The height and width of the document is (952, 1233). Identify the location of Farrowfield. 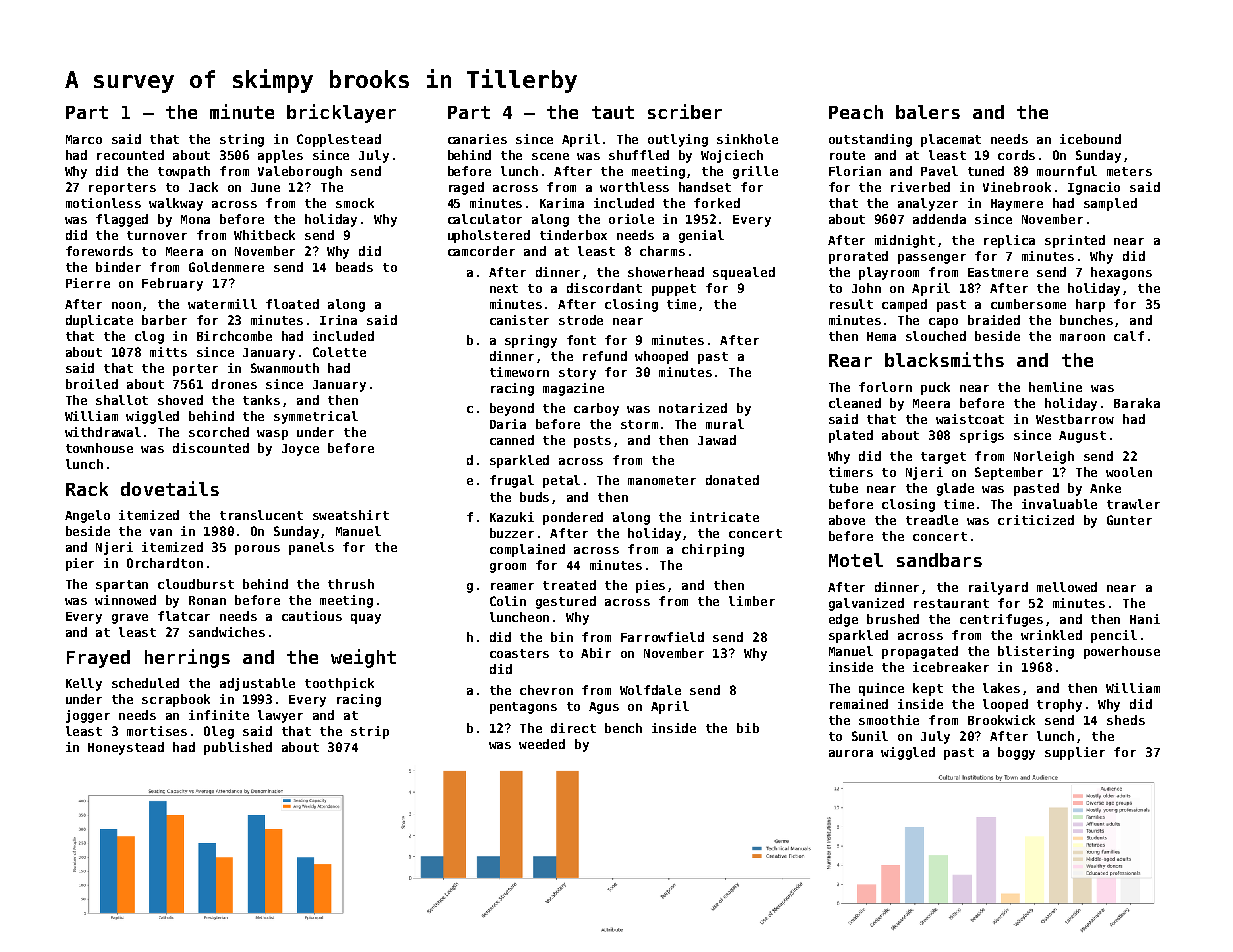
(662, 637).
